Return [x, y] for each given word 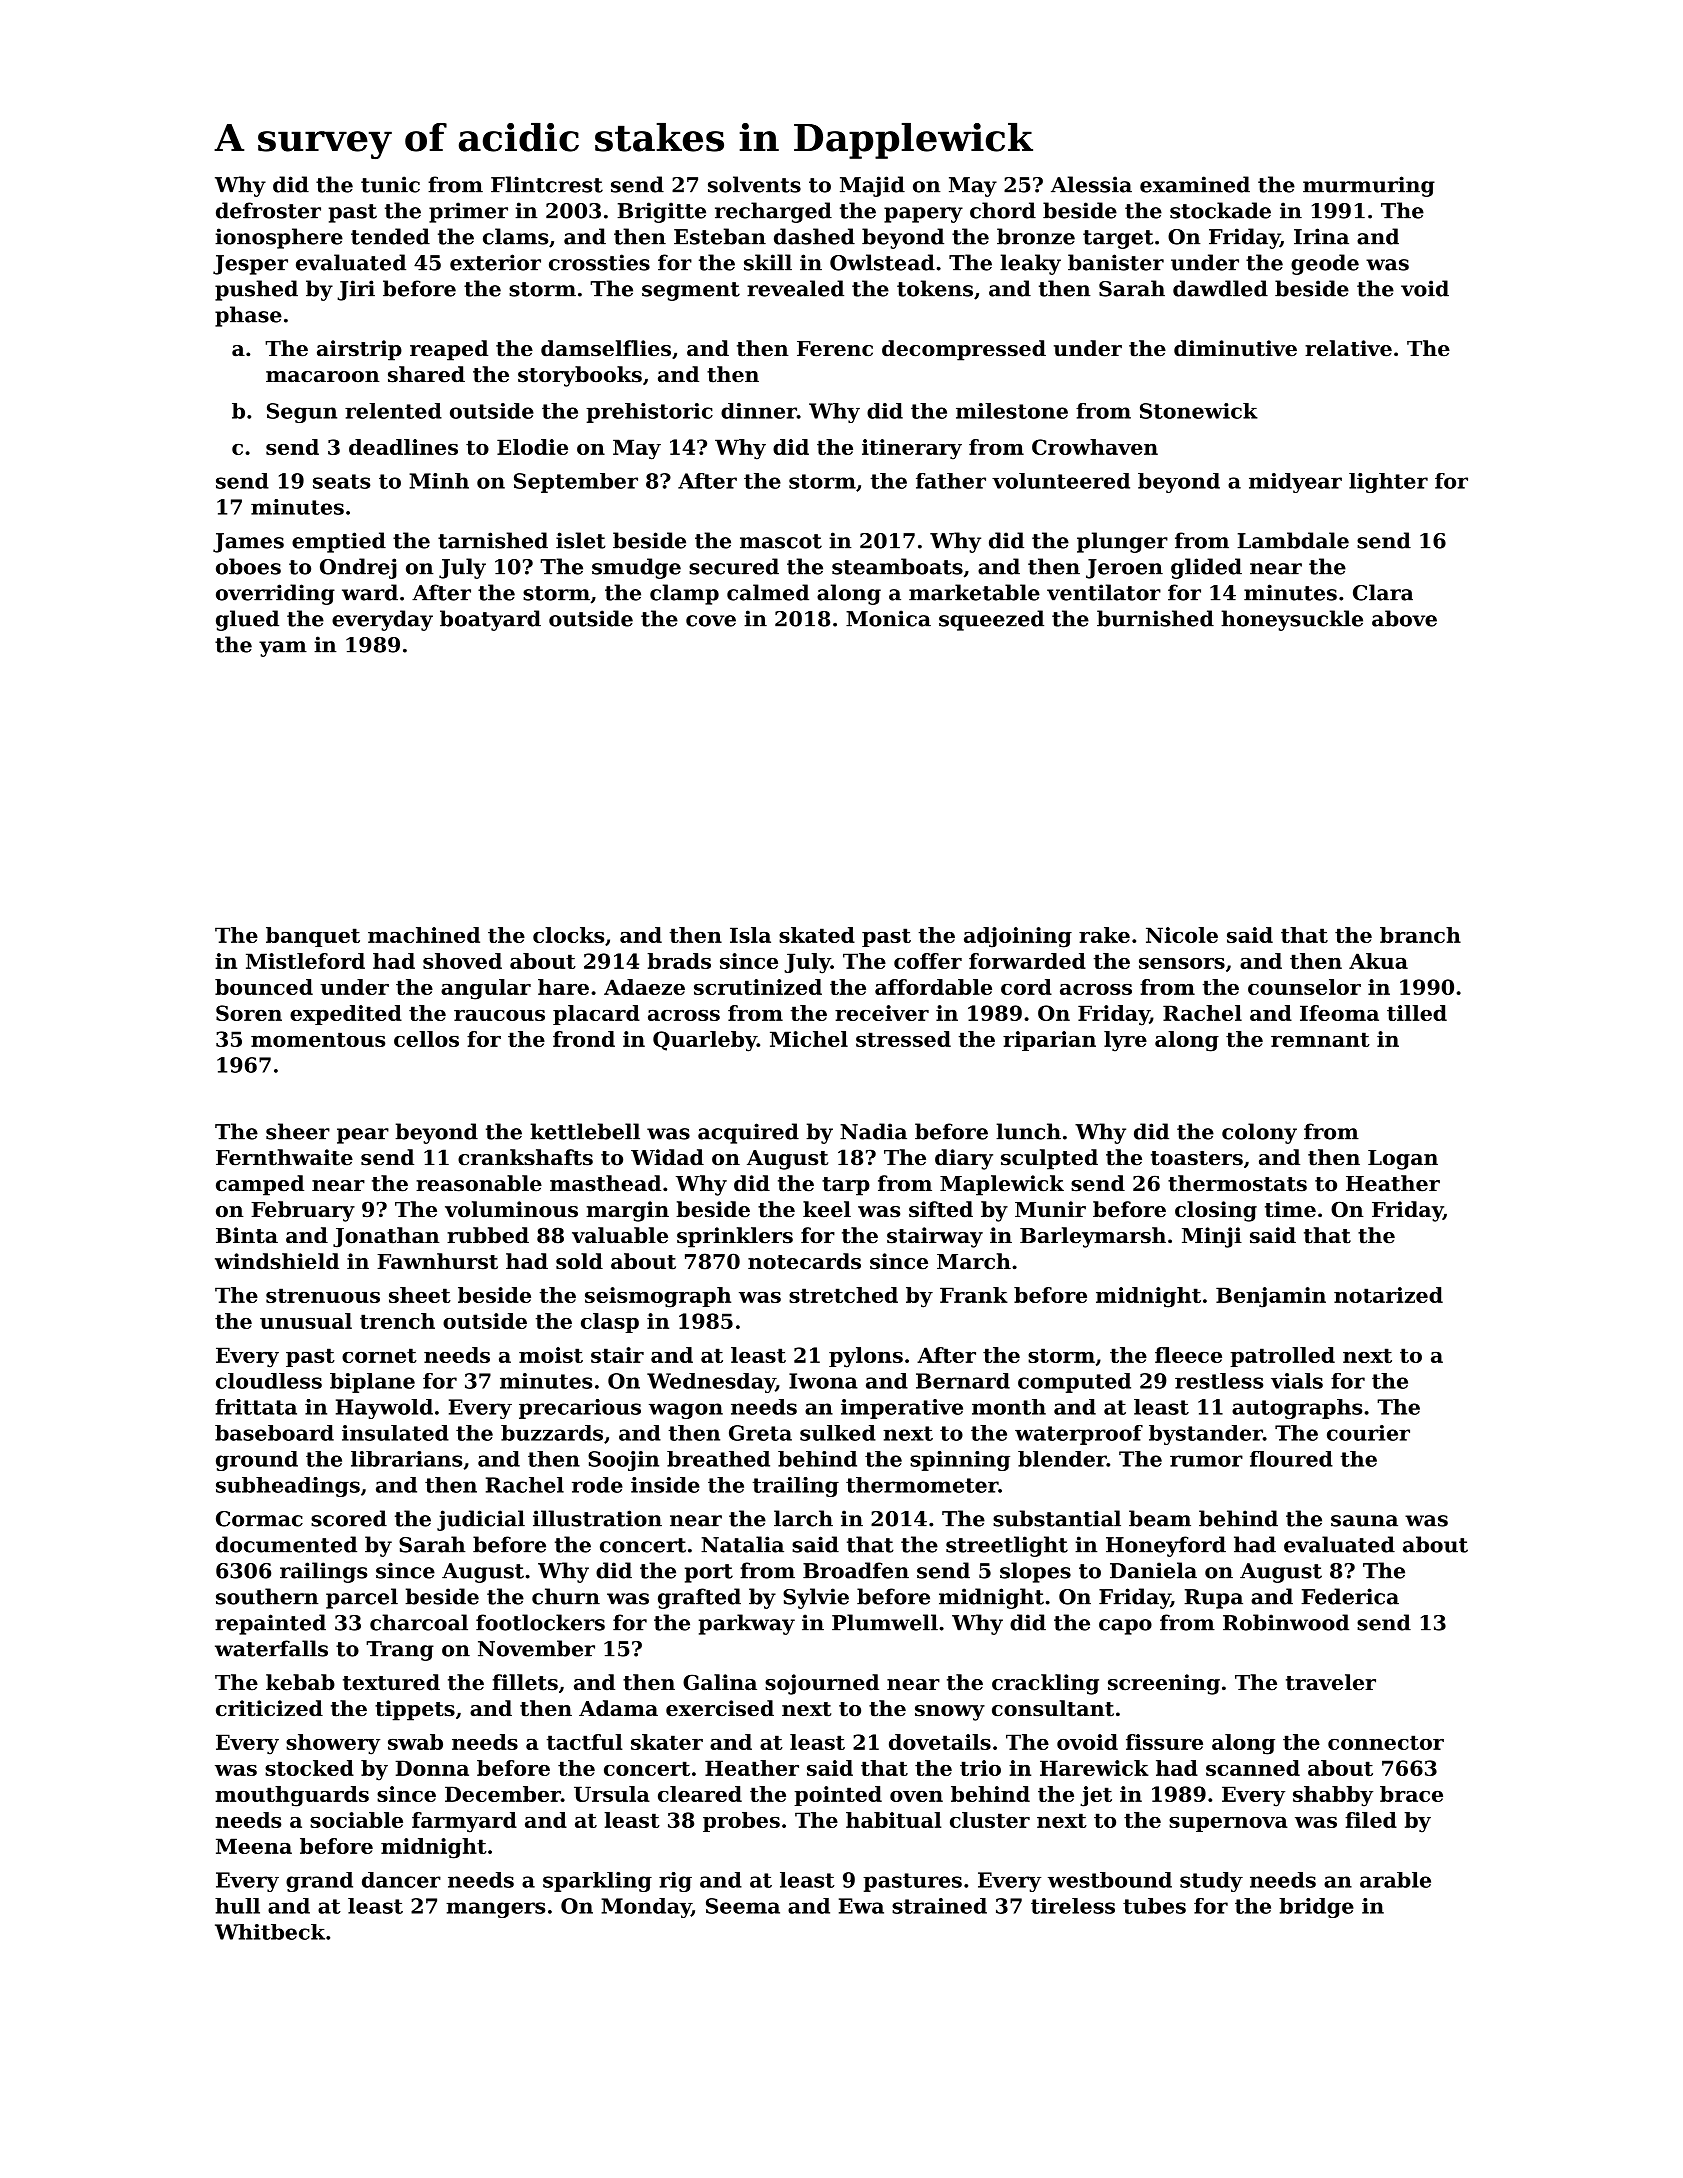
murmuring [1369, 186]
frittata [256, 1407]
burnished [1155, 618]
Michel [809, 1039]
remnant [1320, 1039]
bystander [1206, 1435]
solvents [754, 184]
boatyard [490, 620]
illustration [597, 1518]
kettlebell [585, 1131]
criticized [269, 1708]
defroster [268, 210]
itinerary [912, 449]
